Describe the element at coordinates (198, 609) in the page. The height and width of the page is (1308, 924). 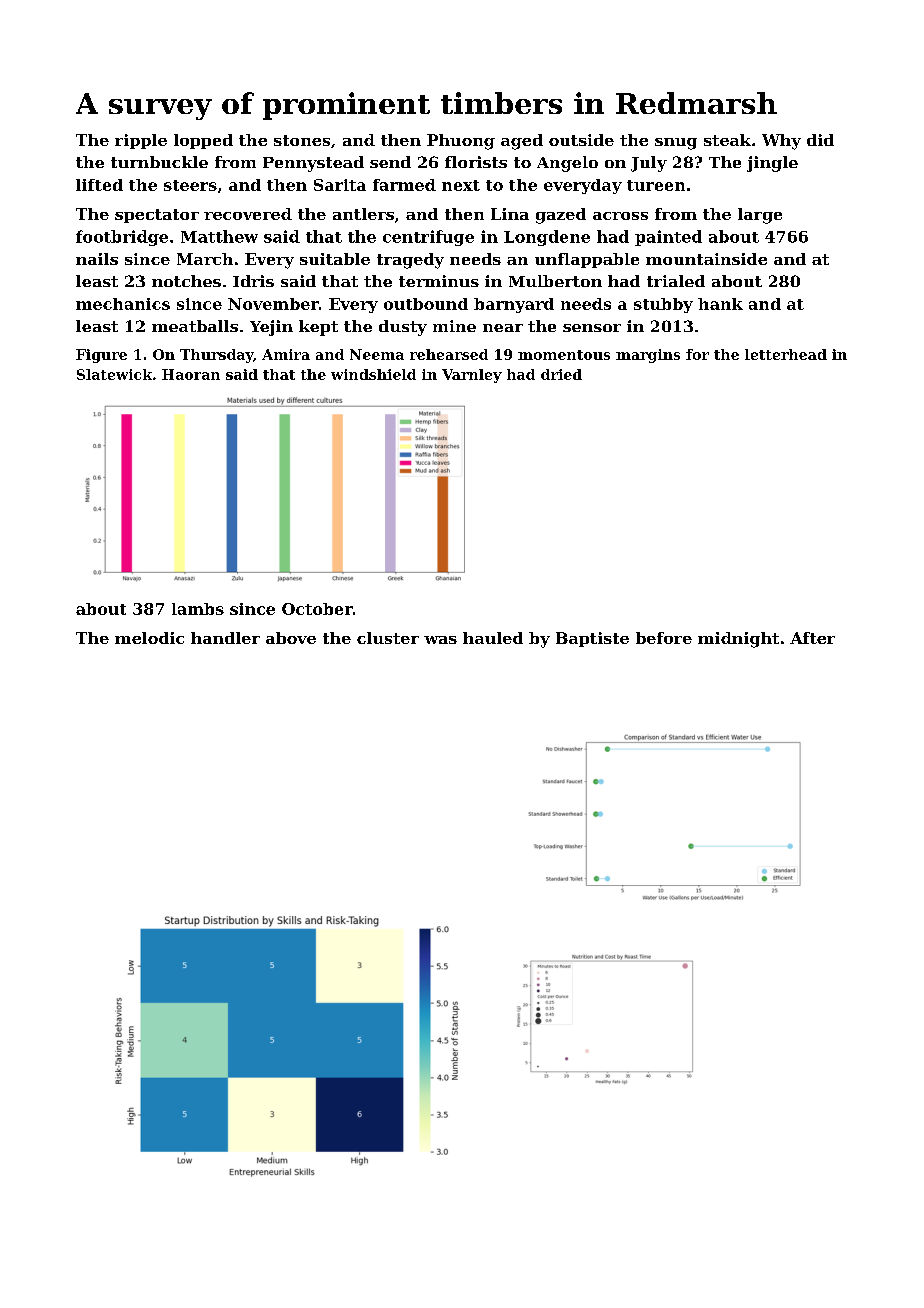
I see `lambs` at that location.
